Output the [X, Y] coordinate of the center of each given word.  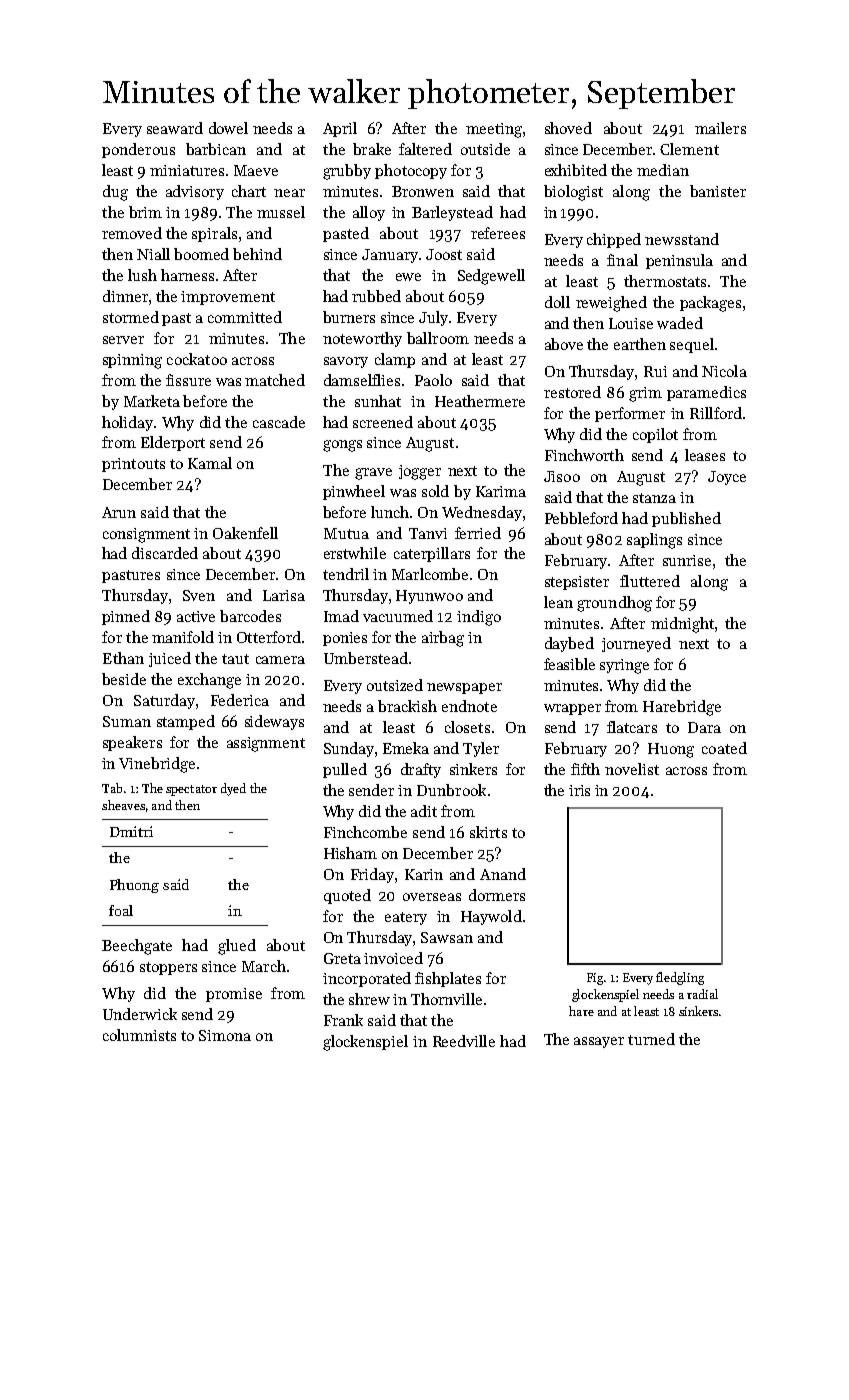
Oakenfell [245, 533]
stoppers [168, 968]
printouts [133, 465]
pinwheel [354, 492]
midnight [682, 625]
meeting [494, 130]
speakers [132, 743]
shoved [568, 128]
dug [115, 193]
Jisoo [562, 476]
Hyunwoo [429, 597]
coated [724, 748]
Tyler [481, 749]
